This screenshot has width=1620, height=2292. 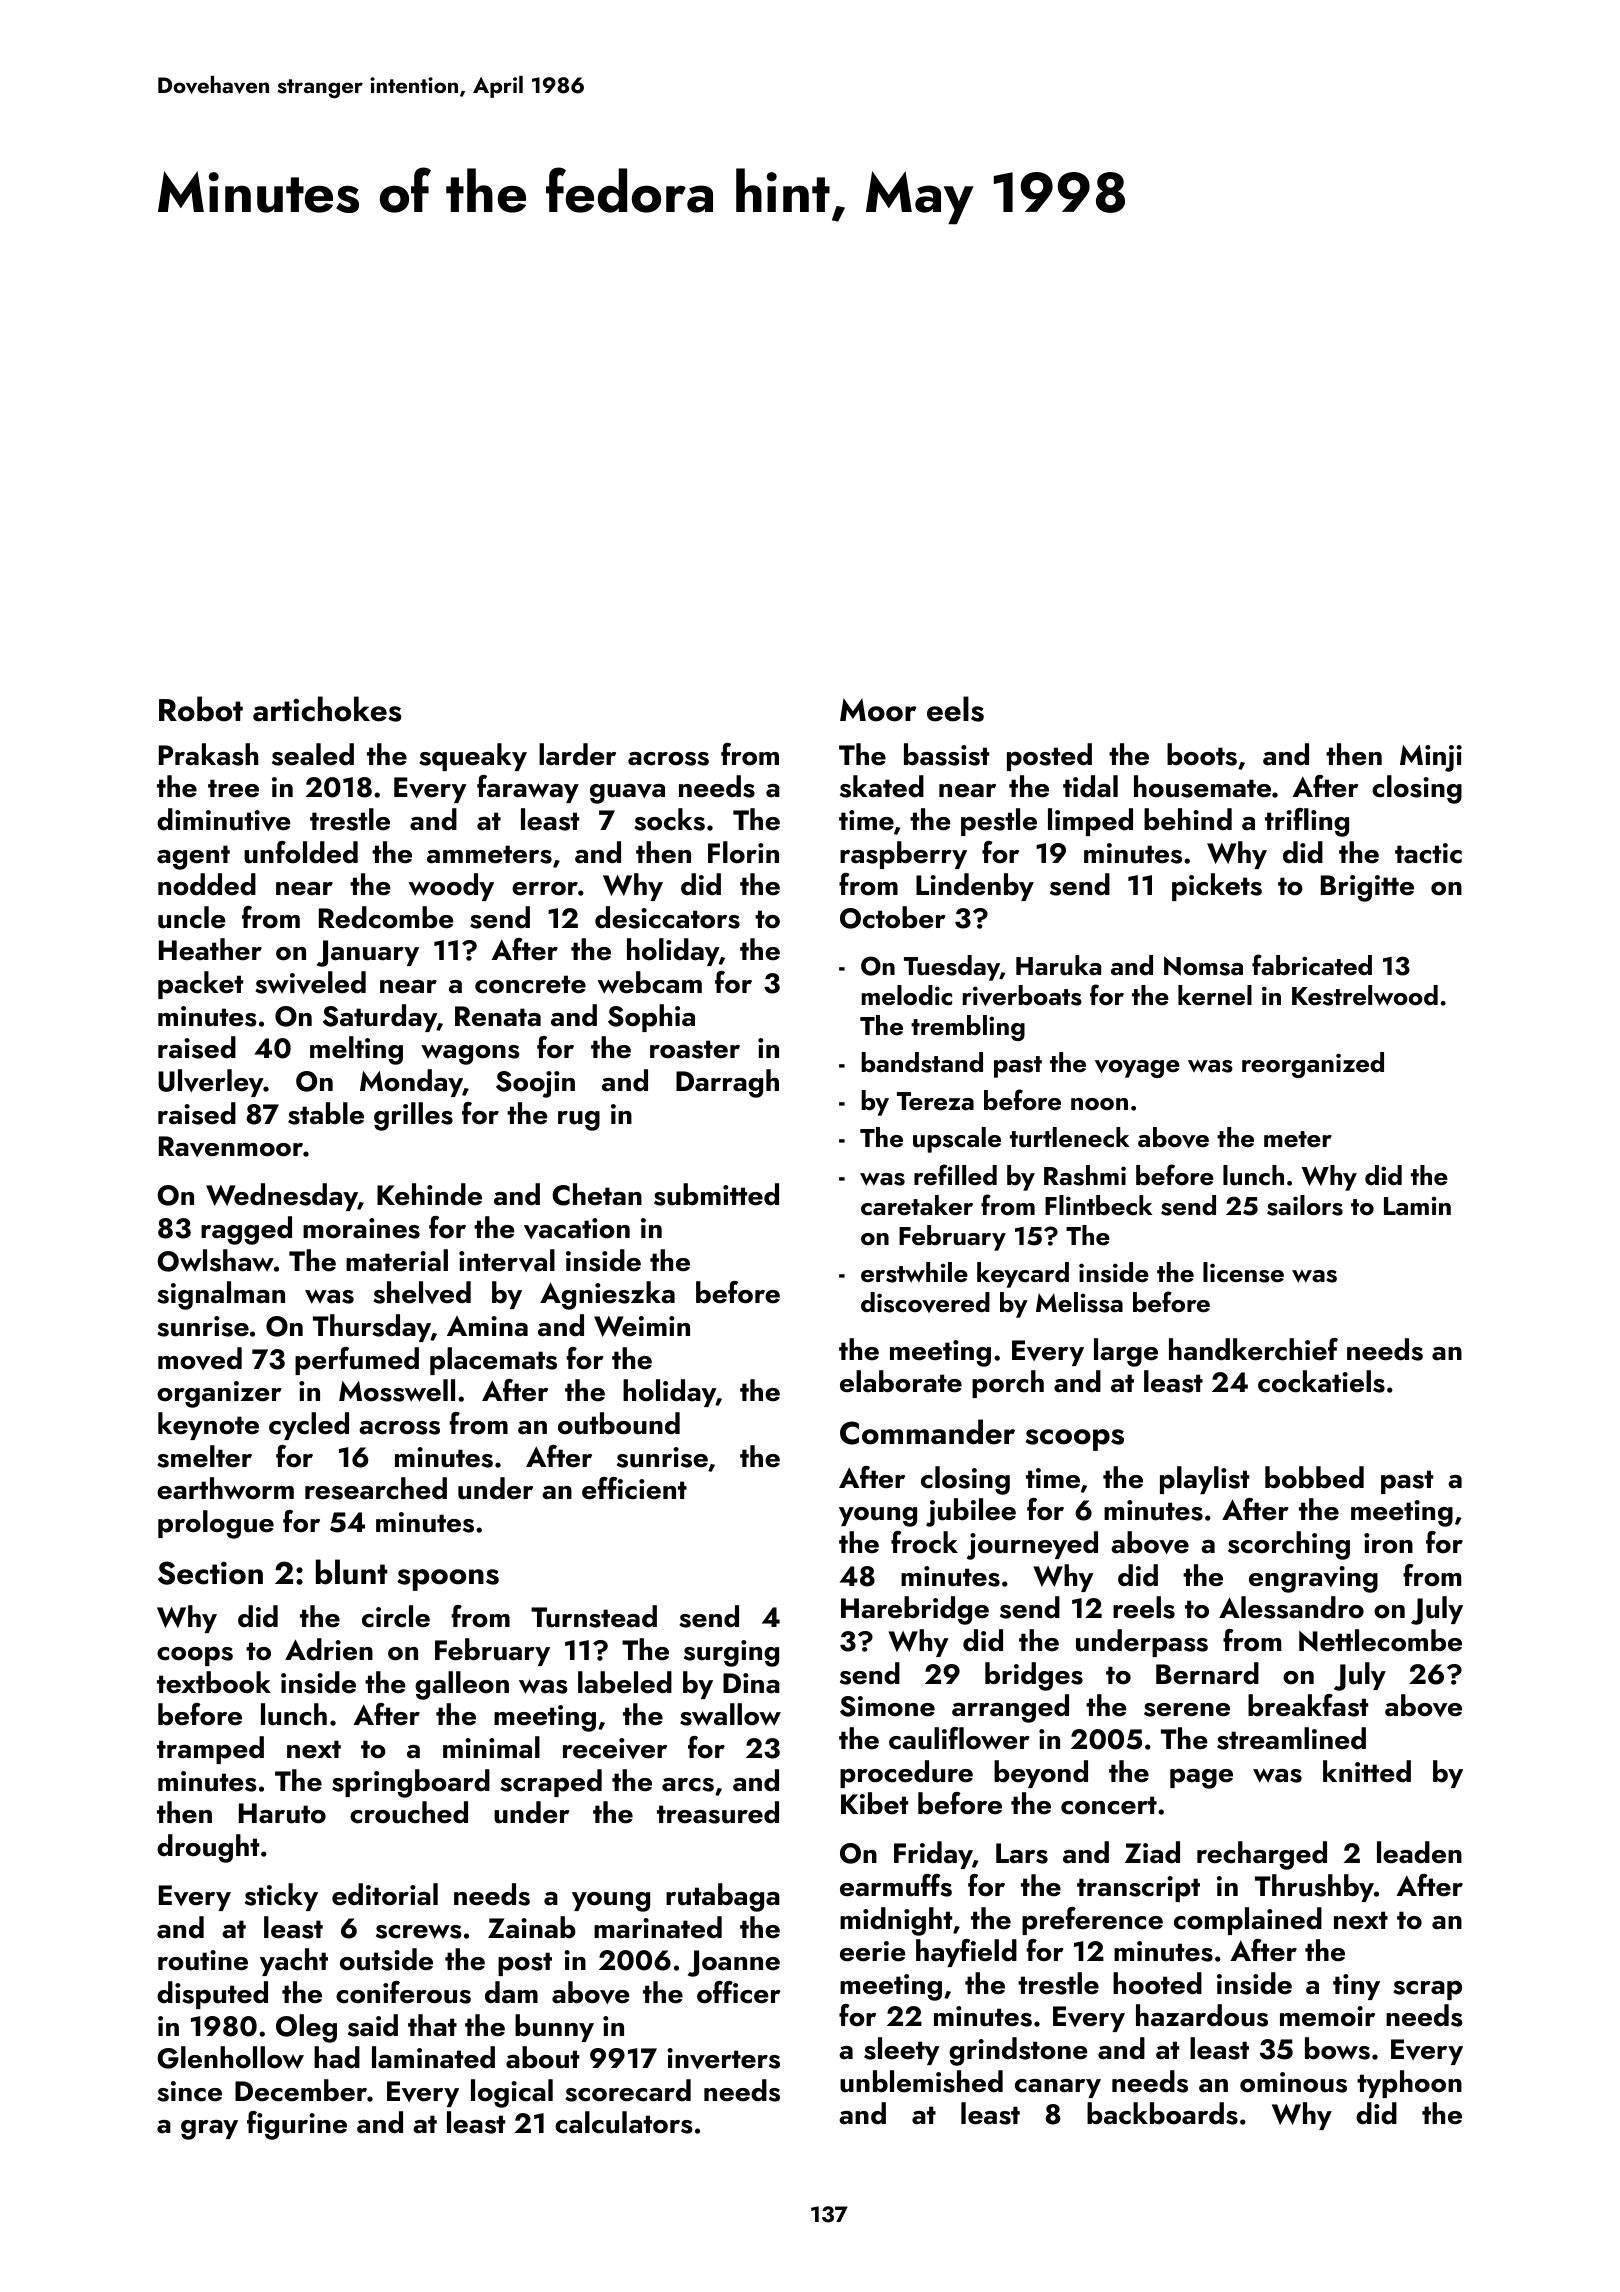 What do you see at coordinates (327, 709) in the screenshot?
I see `artichokes` at bounding box center [327, 709].
